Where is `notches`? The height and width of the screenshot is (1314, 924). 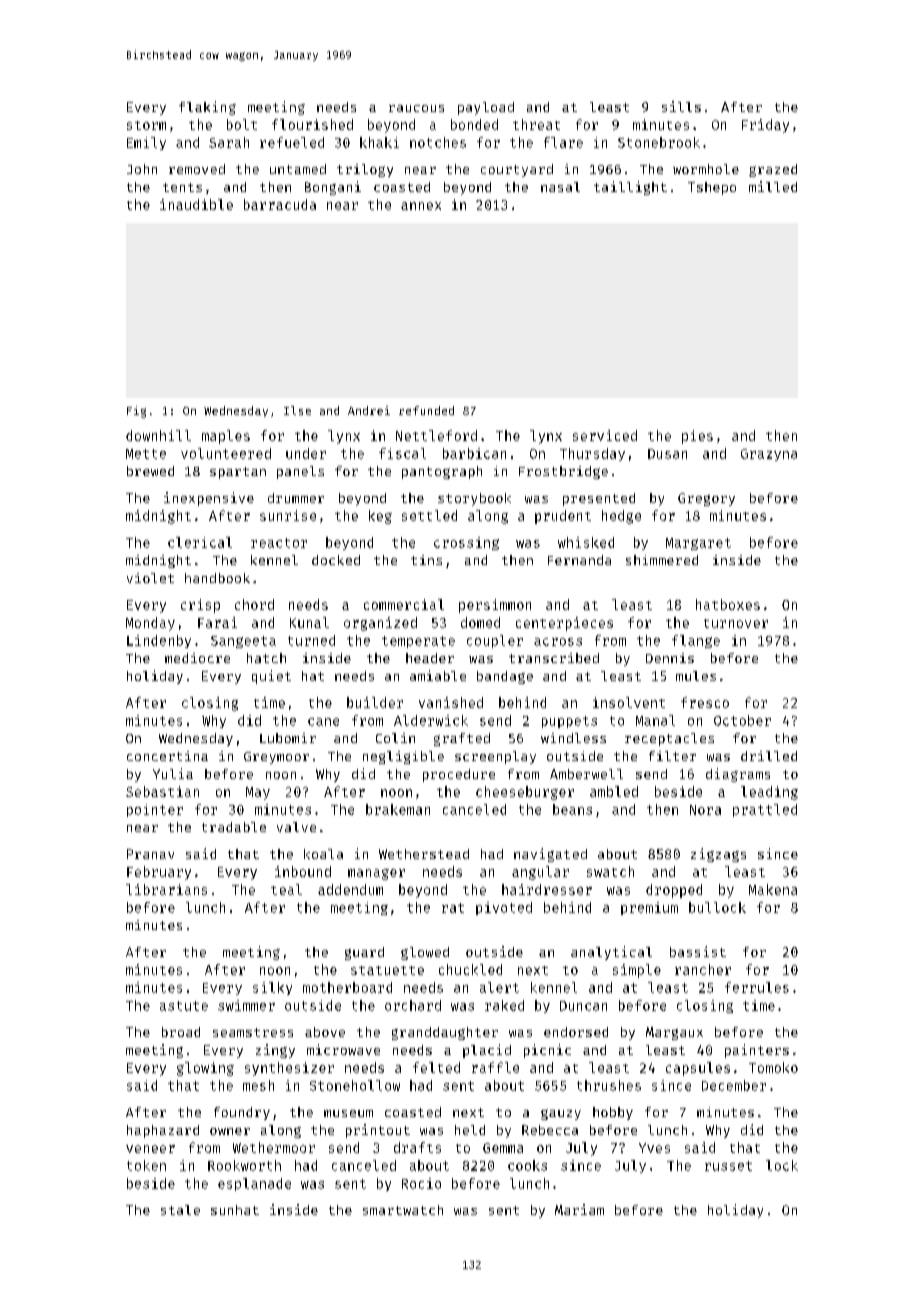 notches is located at coordinates (438, 142).
